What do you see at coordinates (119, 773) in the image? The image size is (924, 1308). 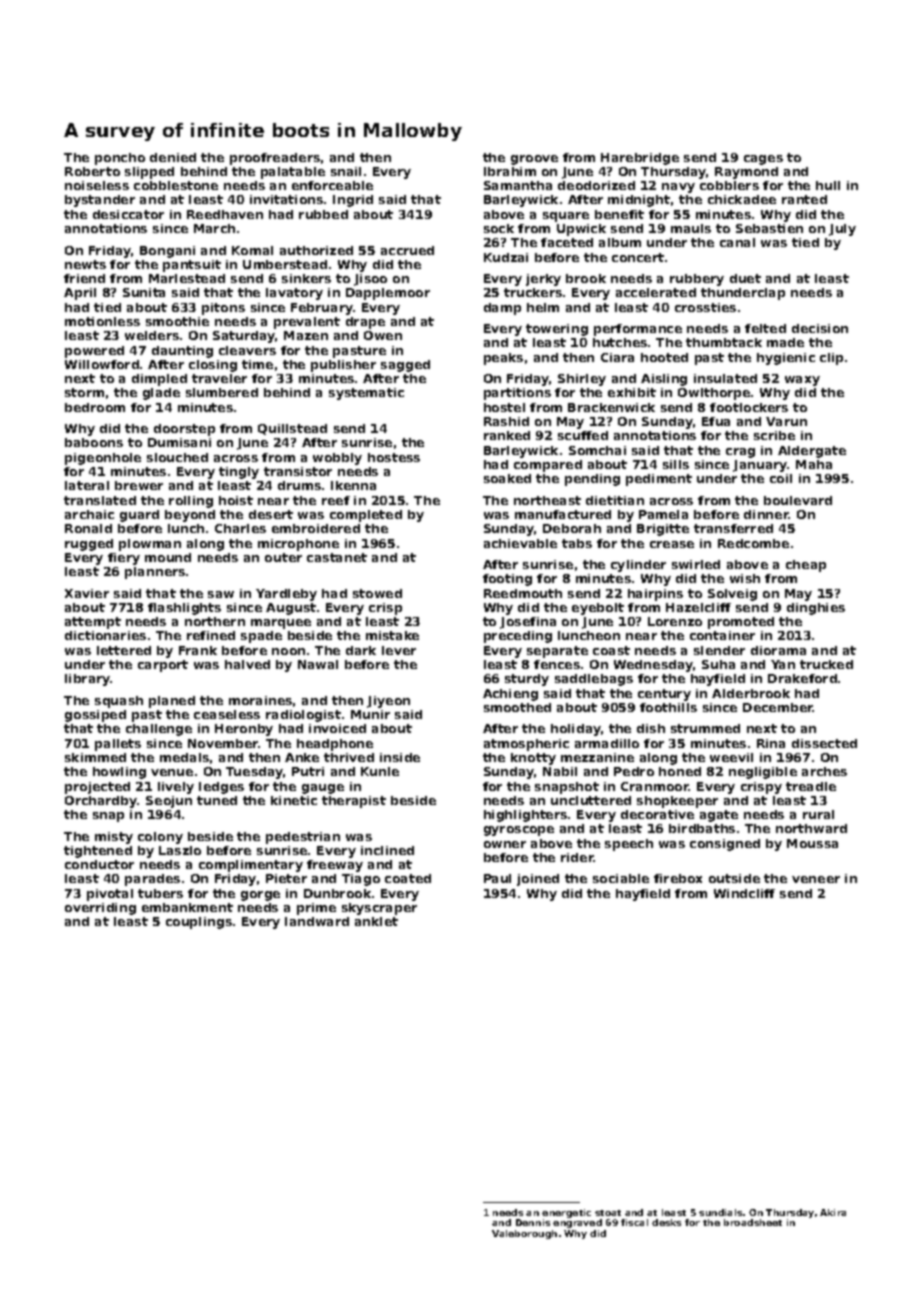 I see `howling` at bounding box center [119, 773].
